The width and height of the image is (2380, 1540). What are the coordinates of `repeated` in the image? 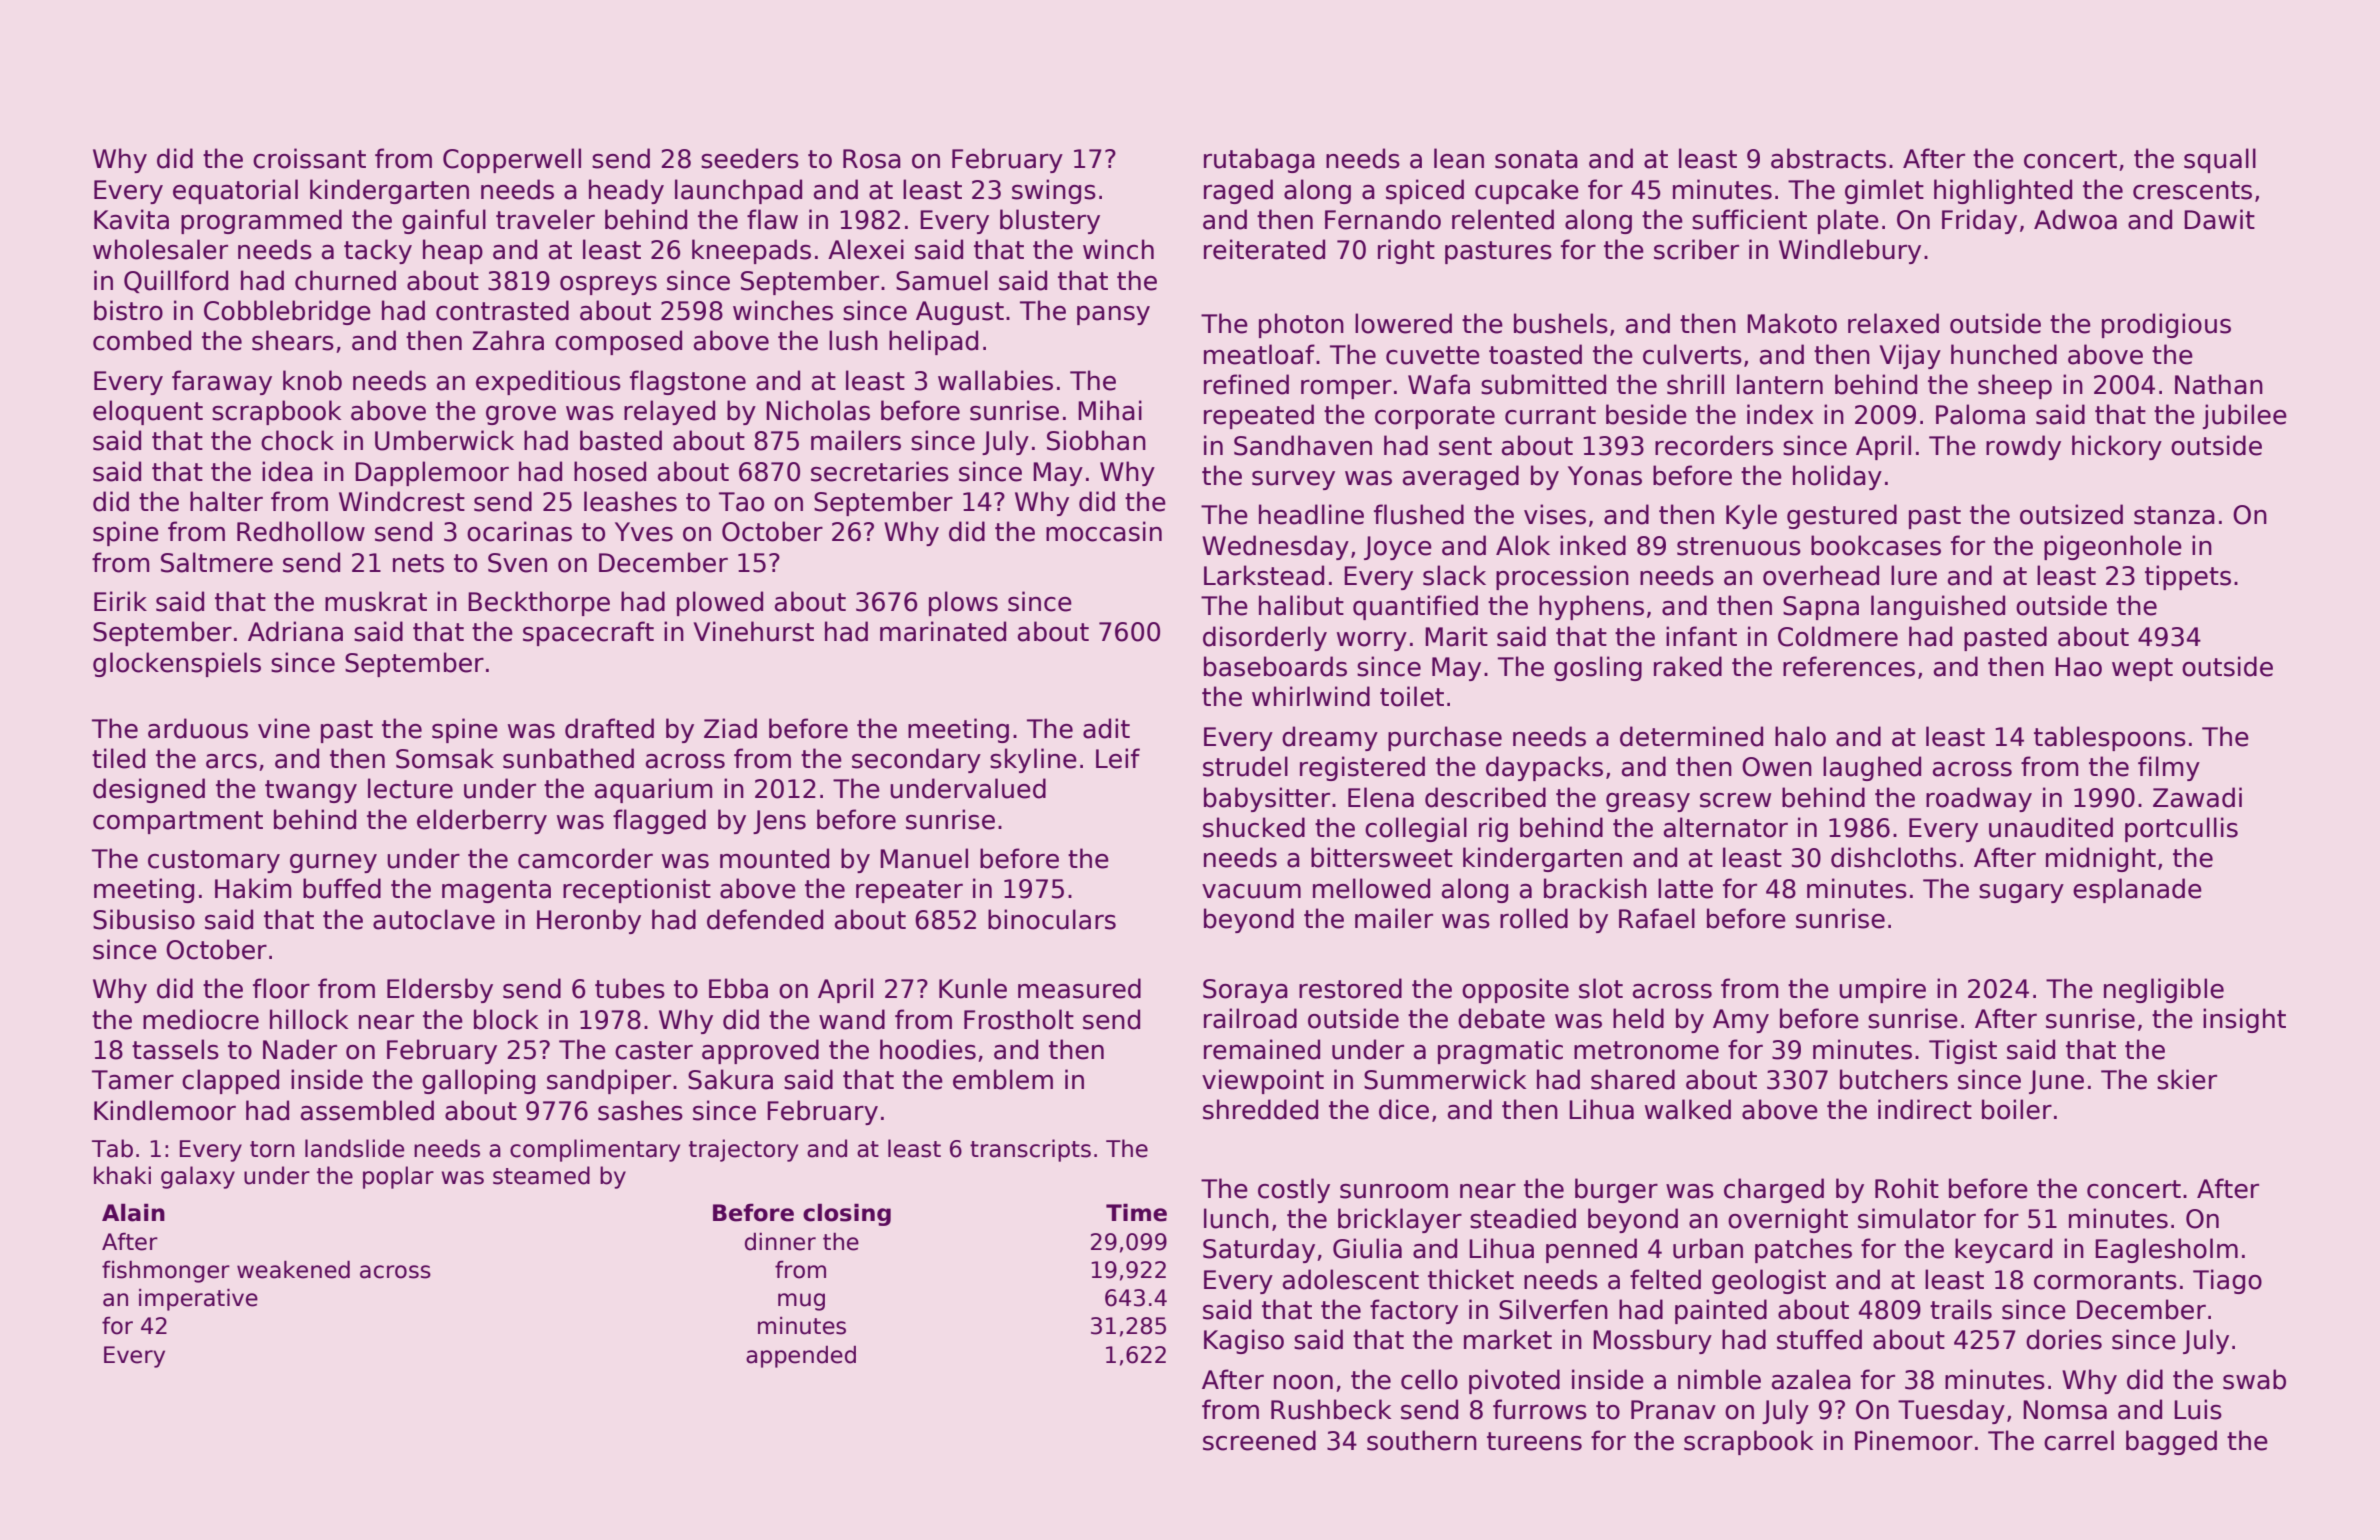 It's located at (1259, 416).
